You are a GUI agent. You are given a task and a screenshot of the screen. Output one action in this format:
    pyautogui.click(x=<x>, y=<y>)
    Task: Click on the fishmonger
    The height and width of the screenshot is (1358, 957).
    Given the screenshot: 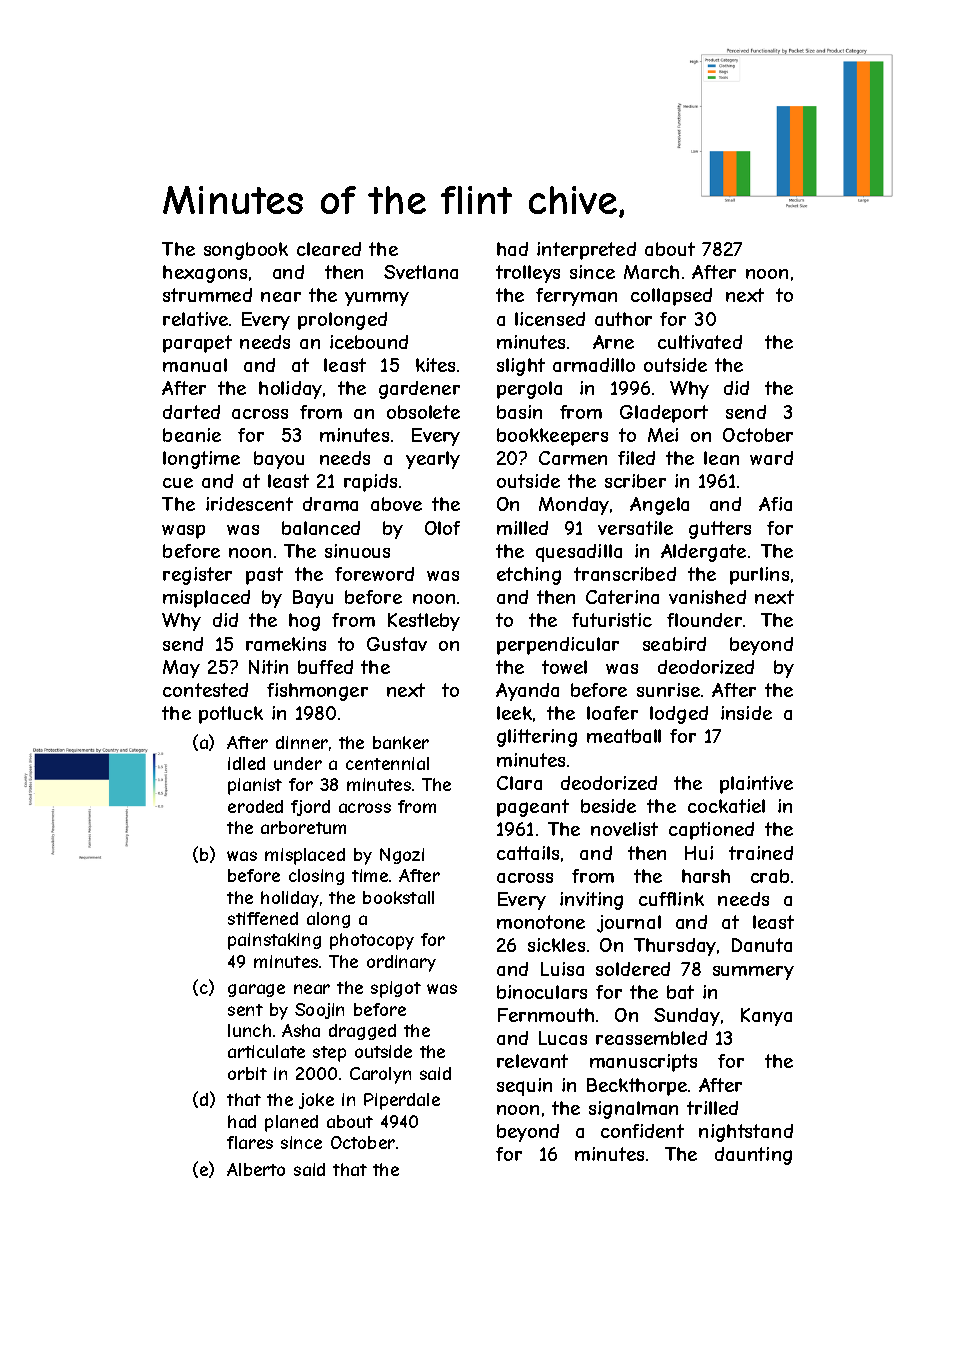 What is the action you would take?
    pyautogui.click(x=317, y=692)
